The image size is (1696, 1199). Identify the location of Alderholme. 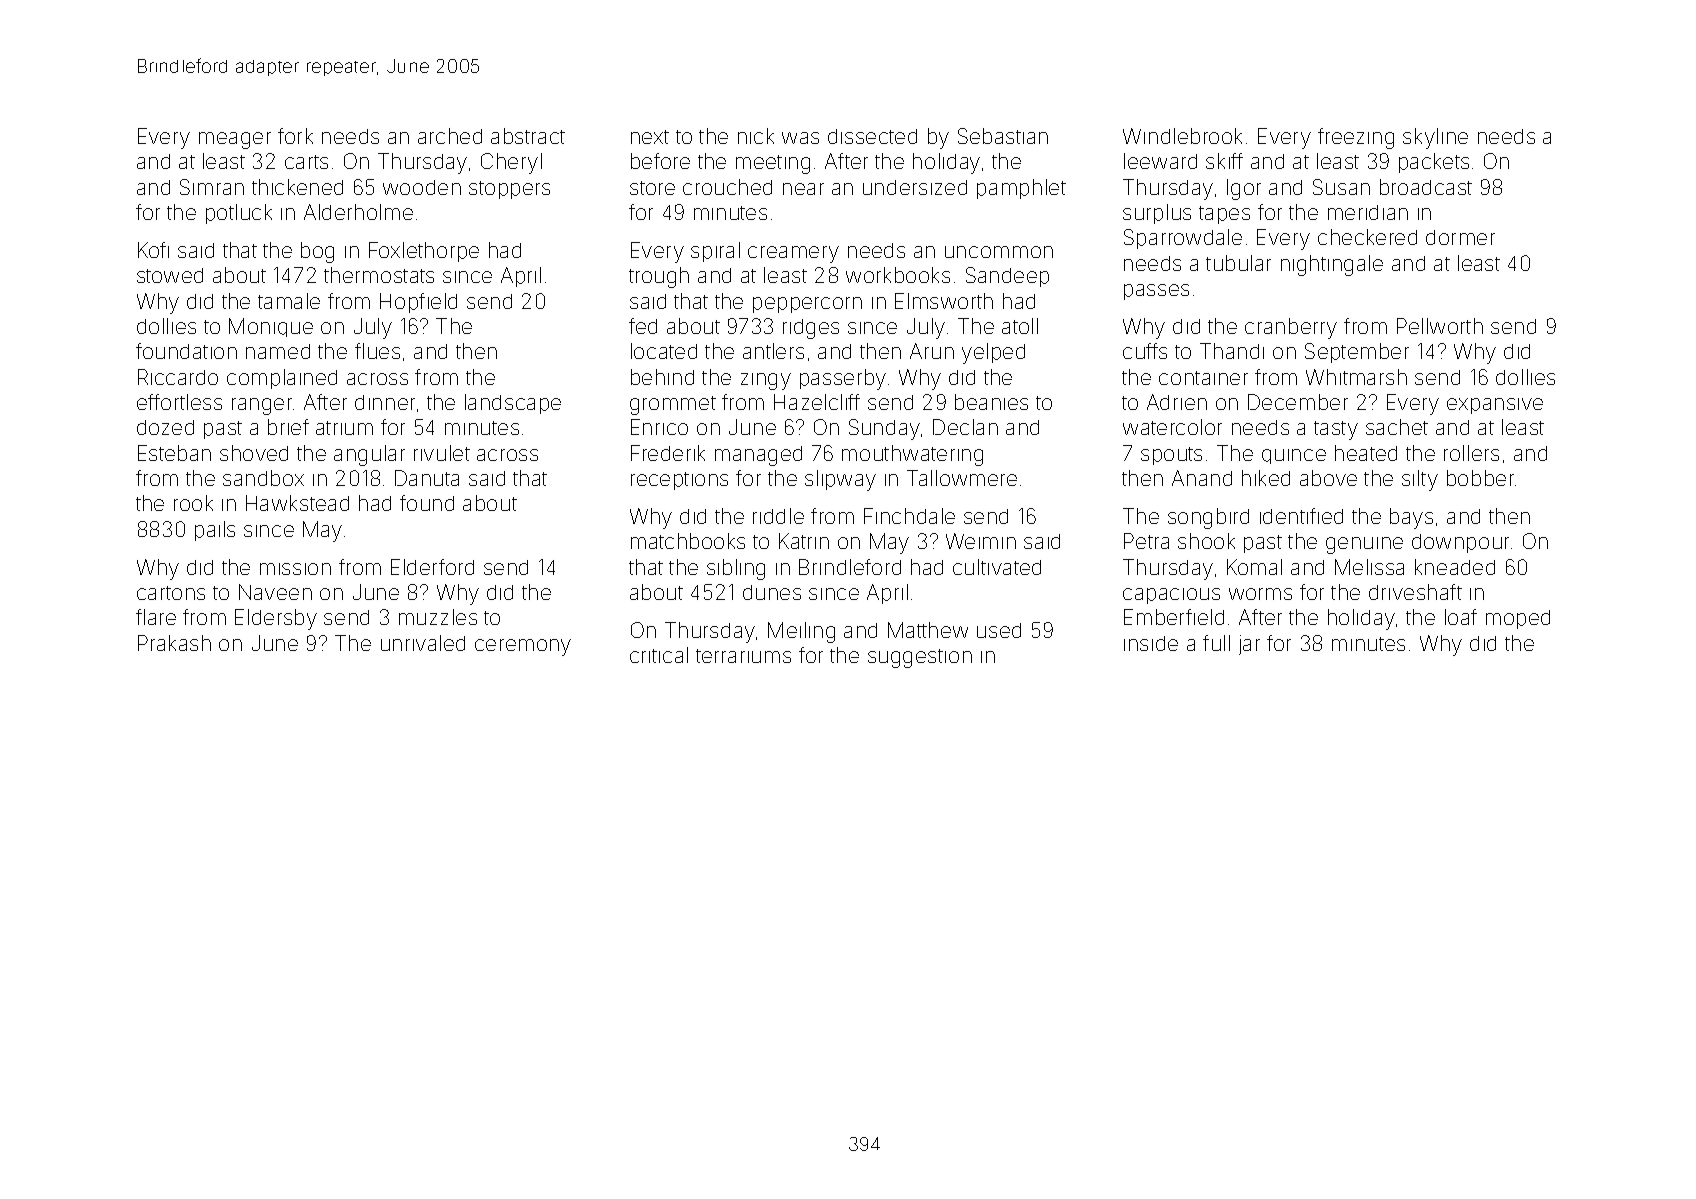
(358, 212).
